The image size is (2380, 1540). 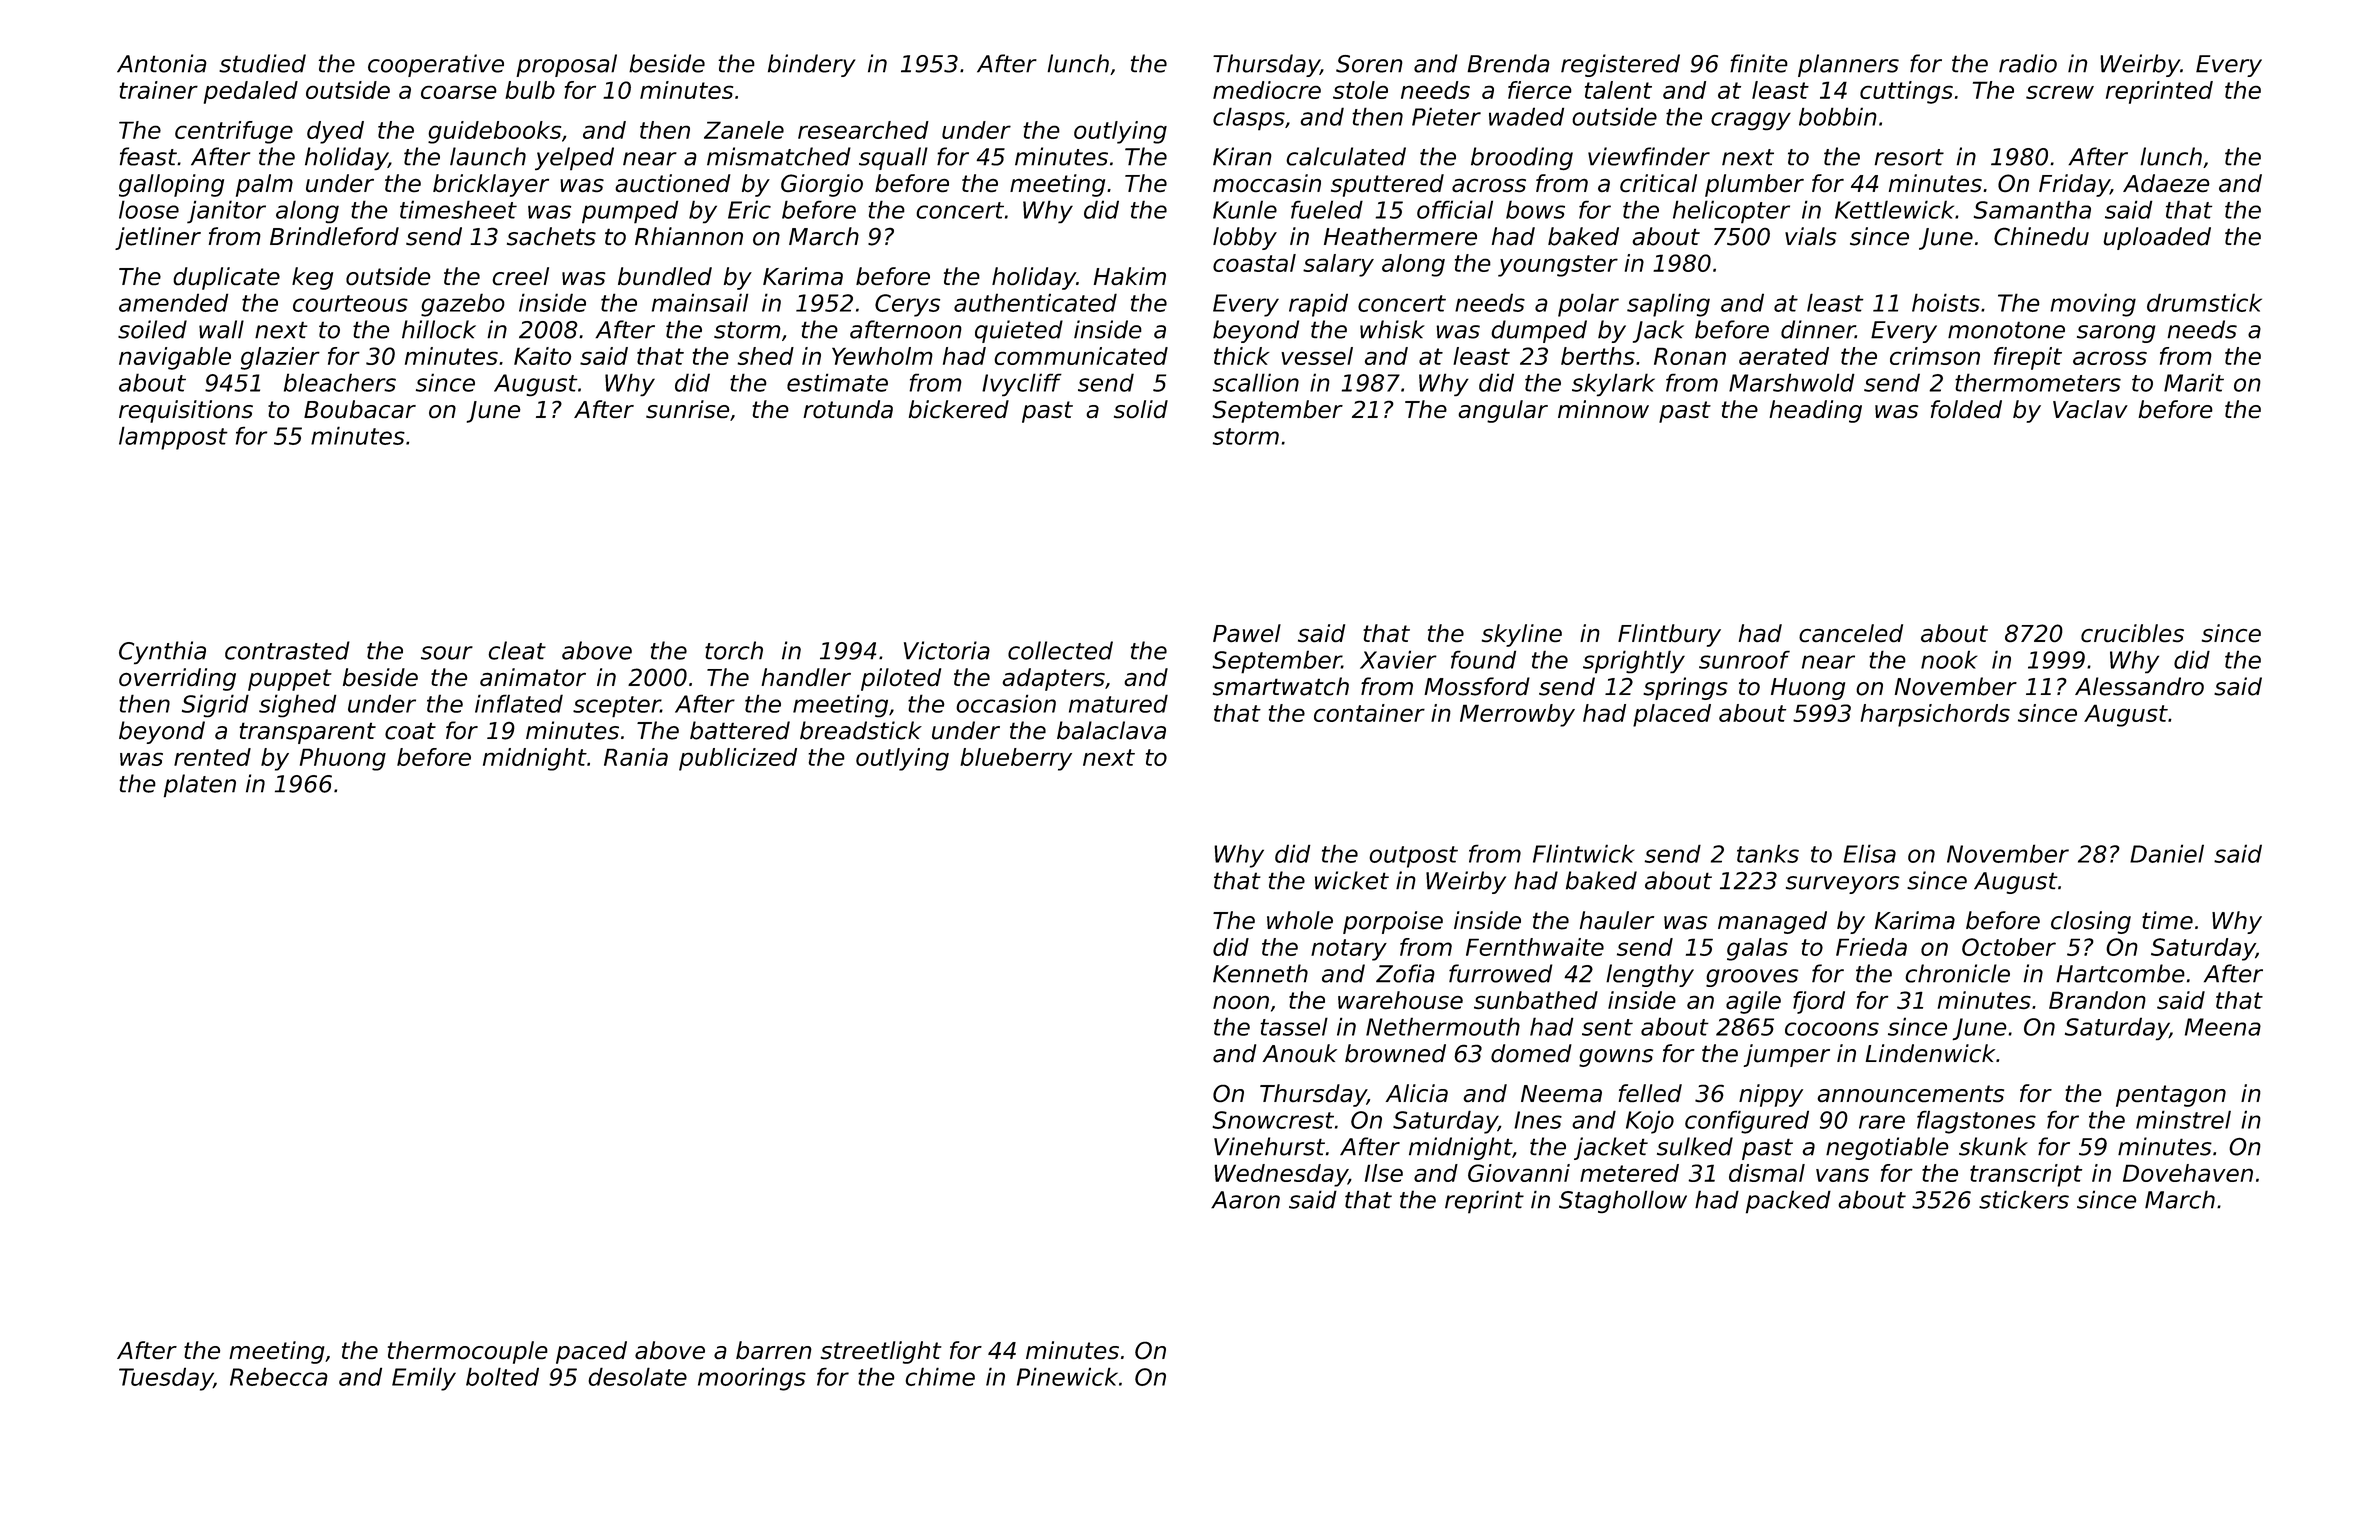 I want to click on bobbin, so click(x=1838, y=116).
